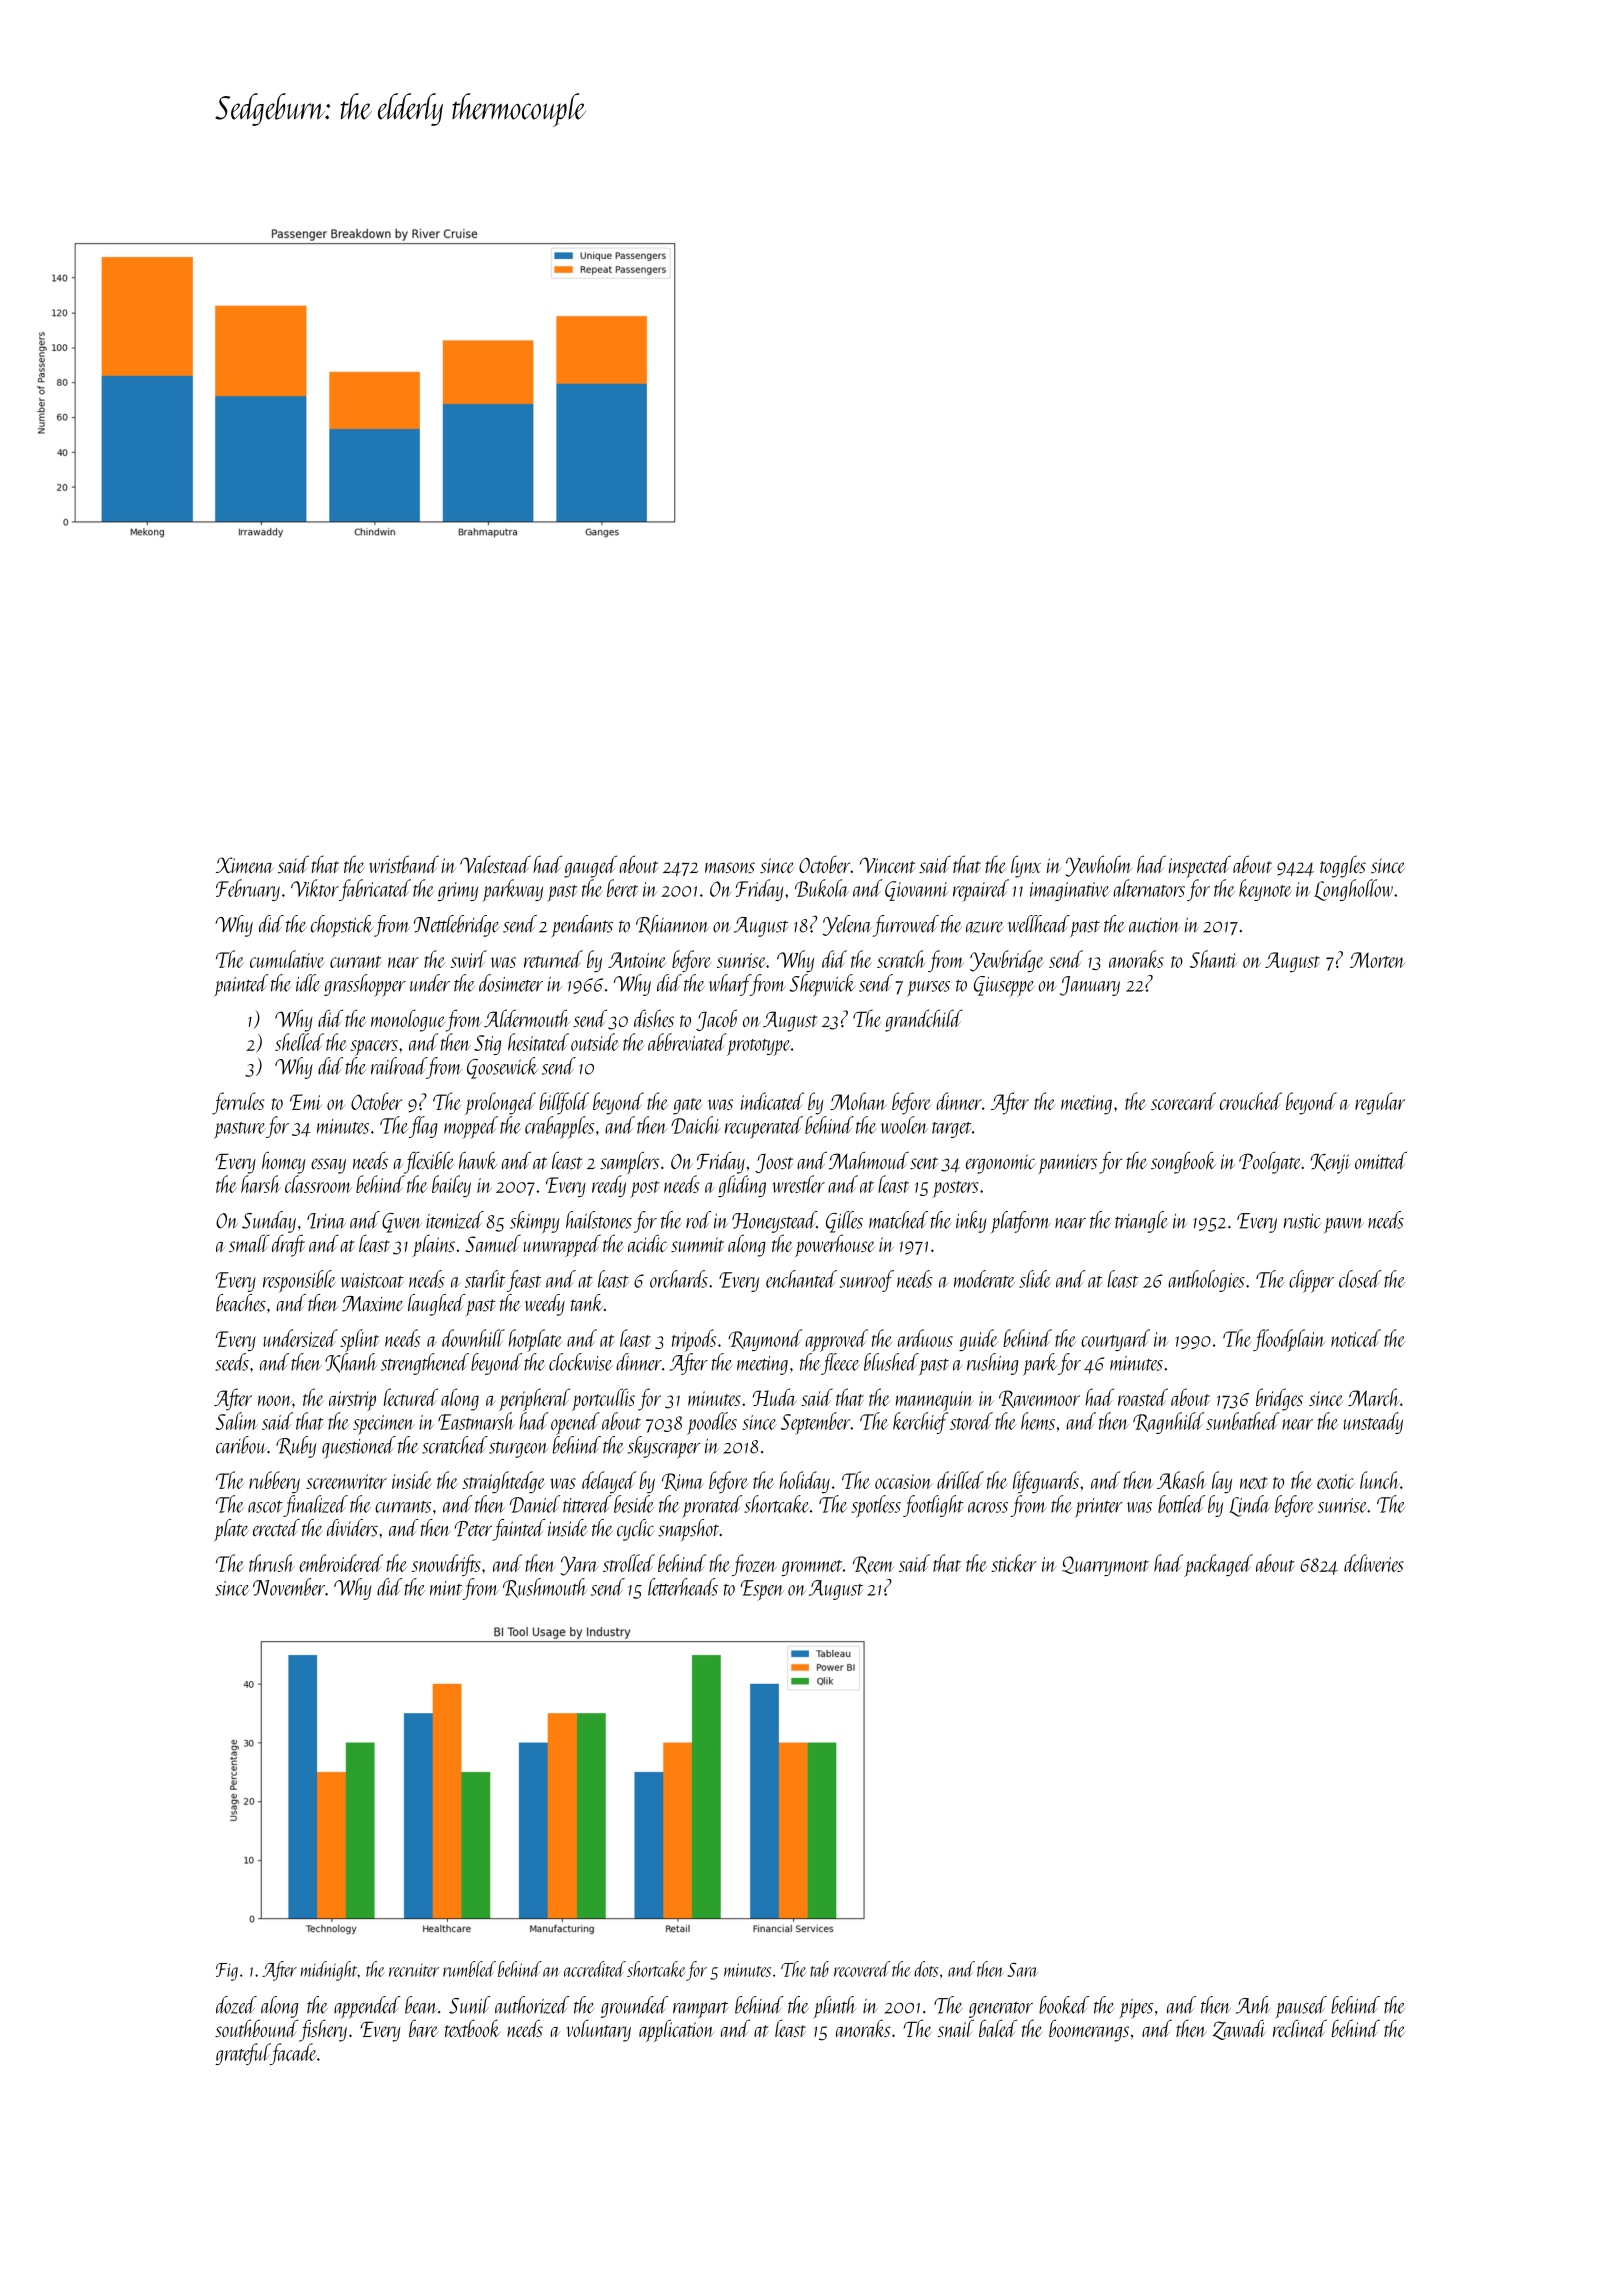 Image resolution: width=1620 pixels, height=2292 pixels. I want to click on paused, so click(1301, 2007).
